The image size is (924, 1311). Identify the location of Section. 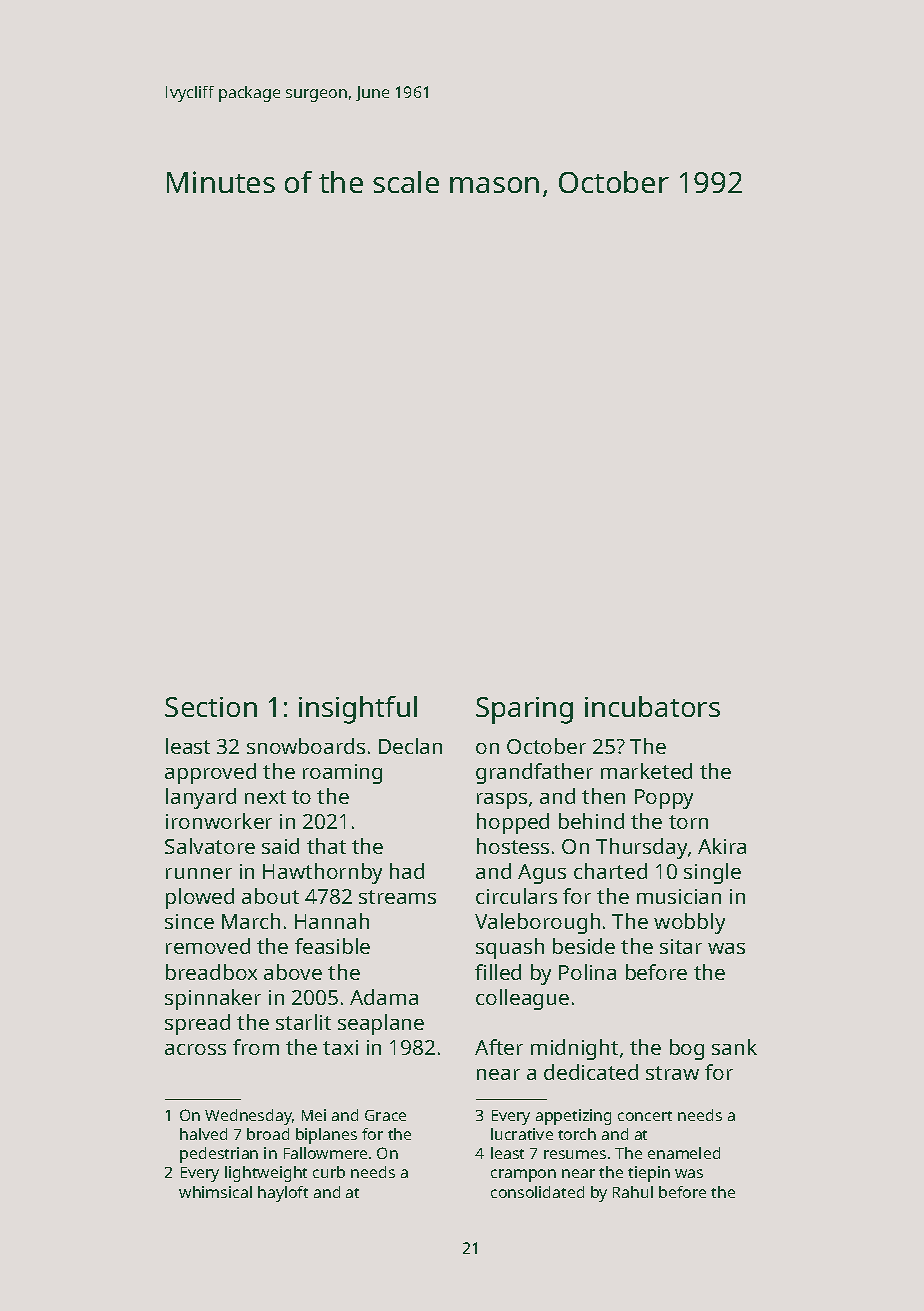
(211, 707).
